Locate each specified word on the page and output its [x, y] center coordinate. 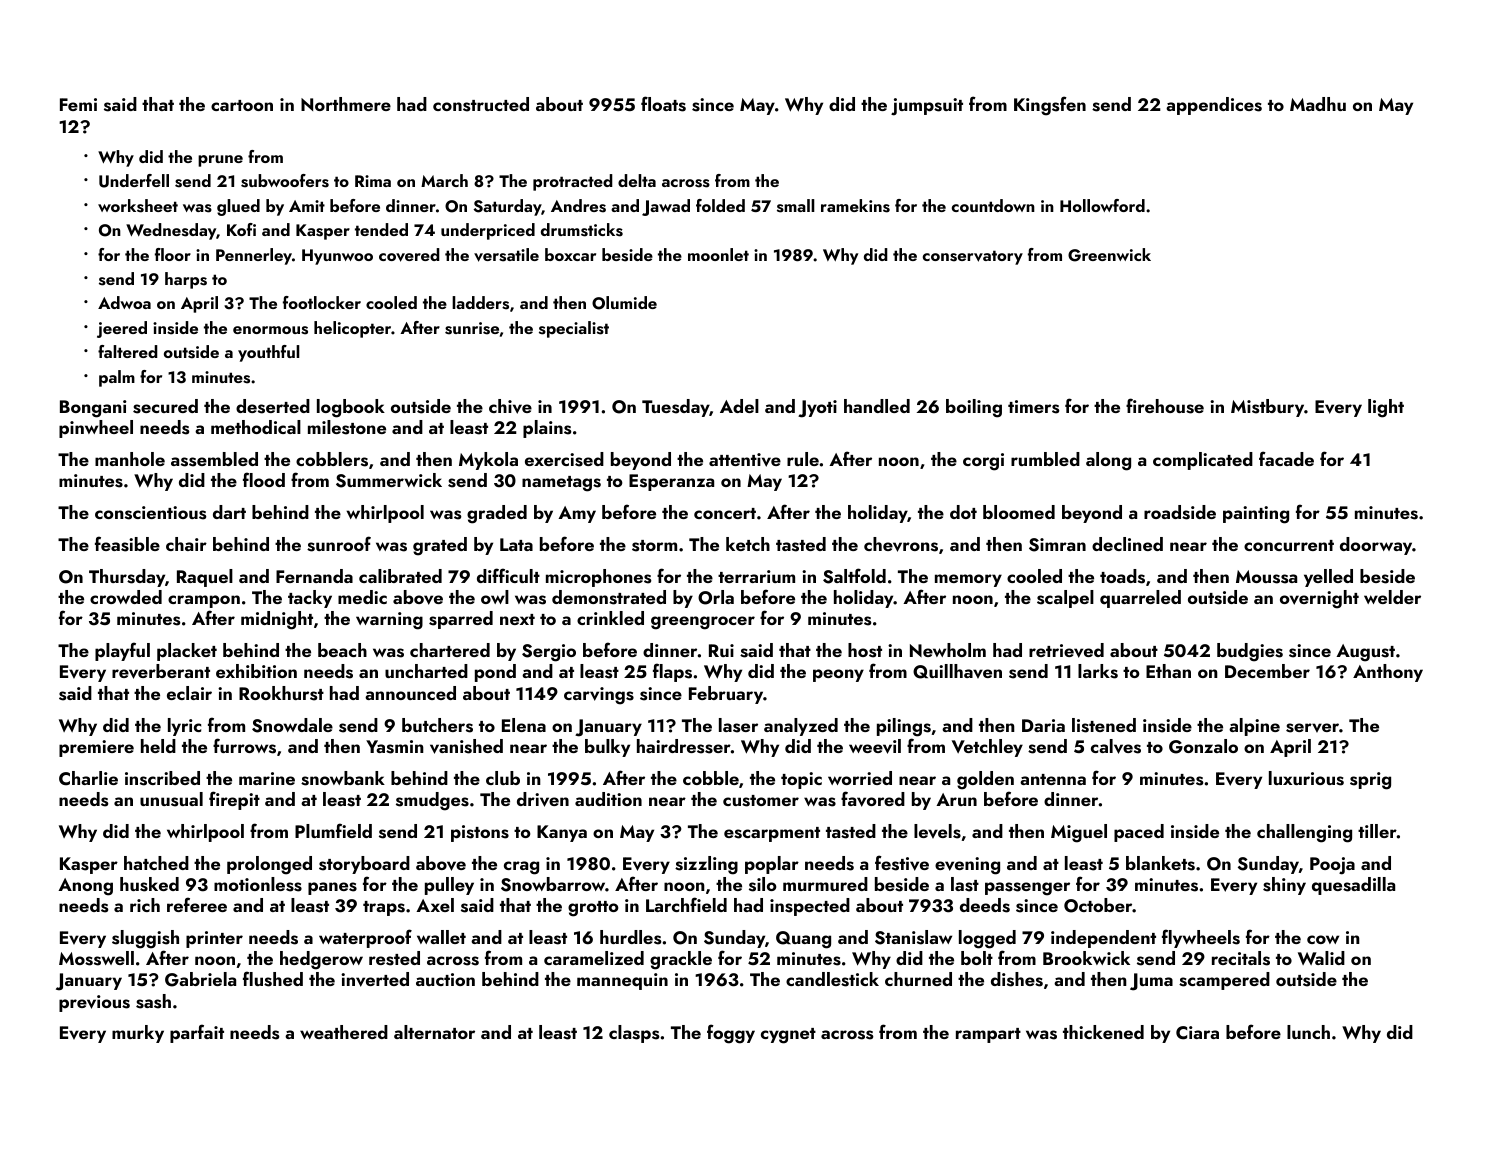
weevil [875, 746]
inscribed [162, 778]
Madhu [1318, 104]
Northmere [346, 104]
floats [663, 104]
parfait [197, 1033]
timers [1033, 407]
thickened [1103, 1032]
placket [187, 652]
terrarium [756, 576]
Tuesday [676, 408]
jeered [122, 329]
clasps [634, 1034]
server [1312, 728]
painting [1256, 515]
